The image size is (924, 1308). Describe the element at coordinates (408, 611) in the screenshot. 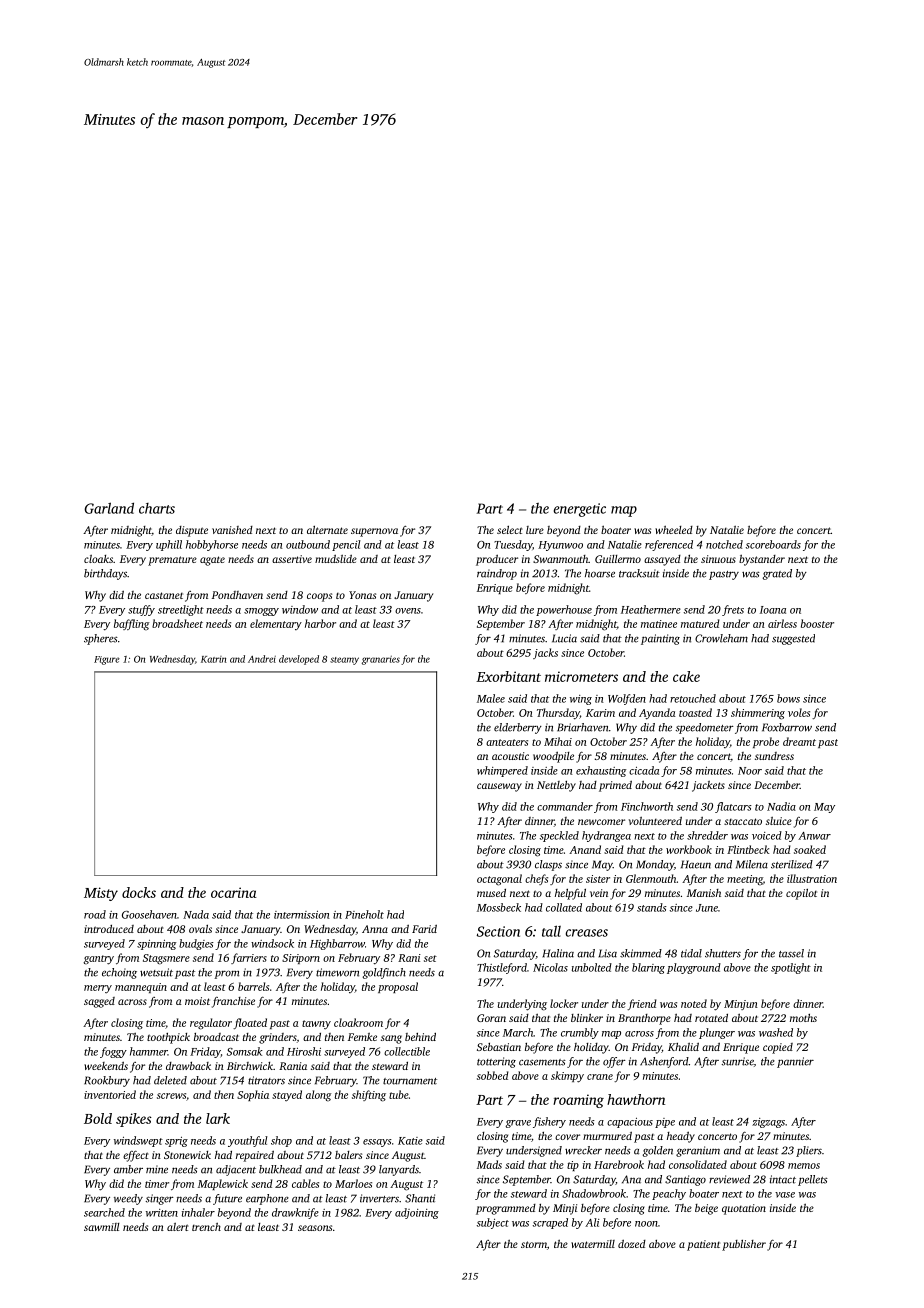

I see `ovens` at that location.
